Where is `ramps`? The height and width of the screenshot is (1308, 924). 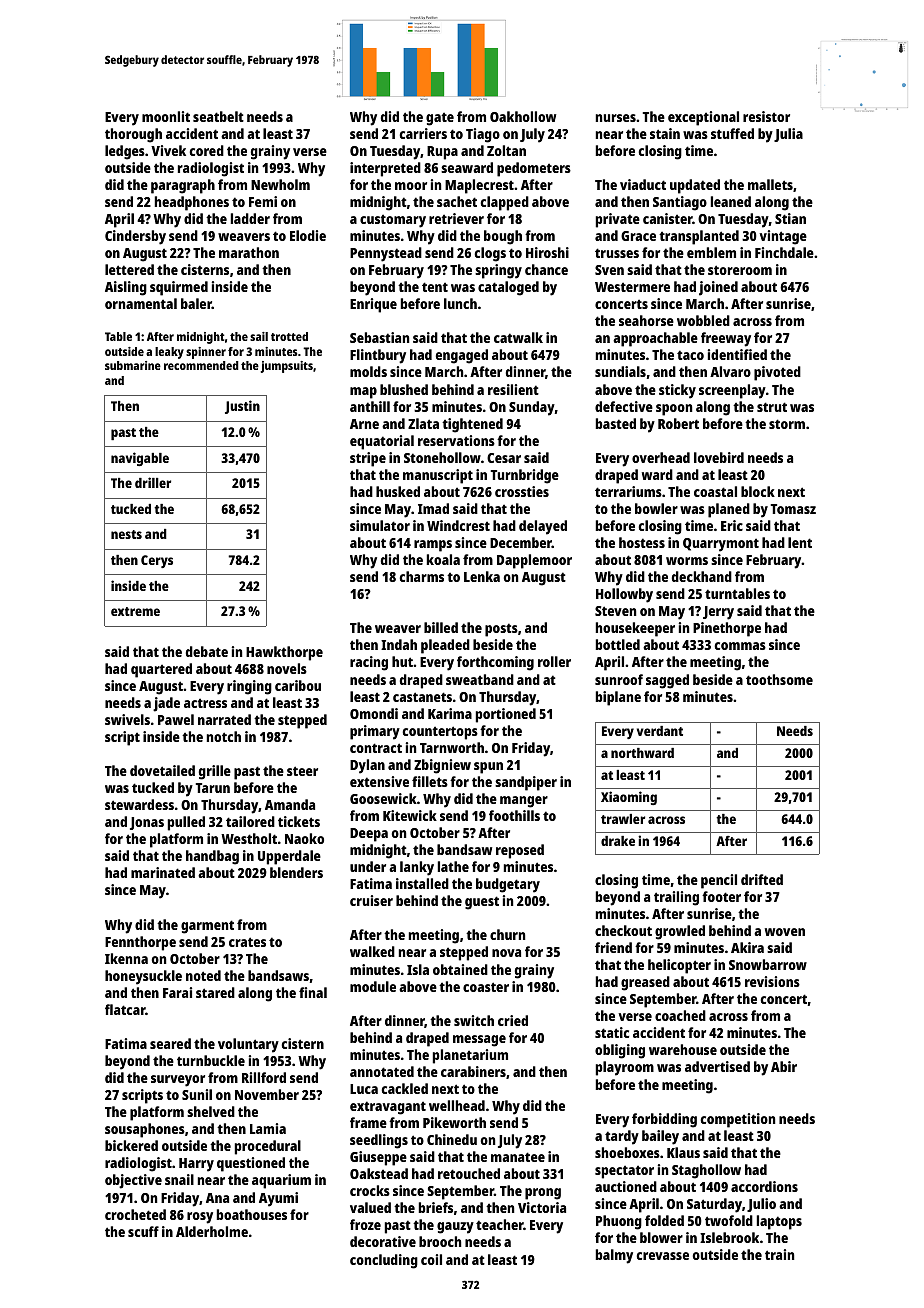 ramps is located at coordinates (433, 546).
